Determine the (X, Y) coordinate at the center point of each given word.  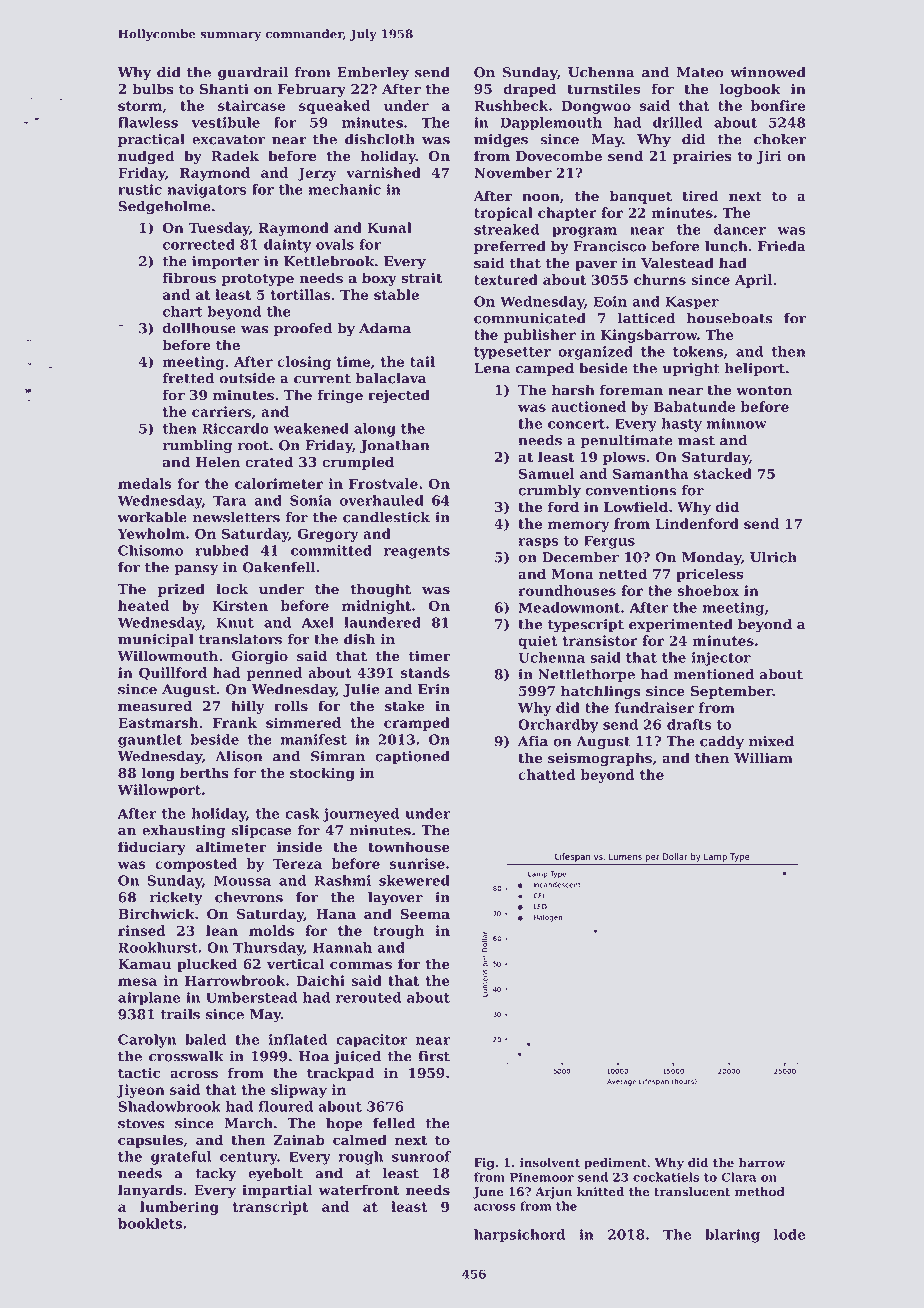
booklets (150, 1223)
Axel (318, 622)
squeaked (334, 107)
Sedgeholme (164, 208)
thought (380, 590)
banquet (641, 197)
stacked (723, 473)
